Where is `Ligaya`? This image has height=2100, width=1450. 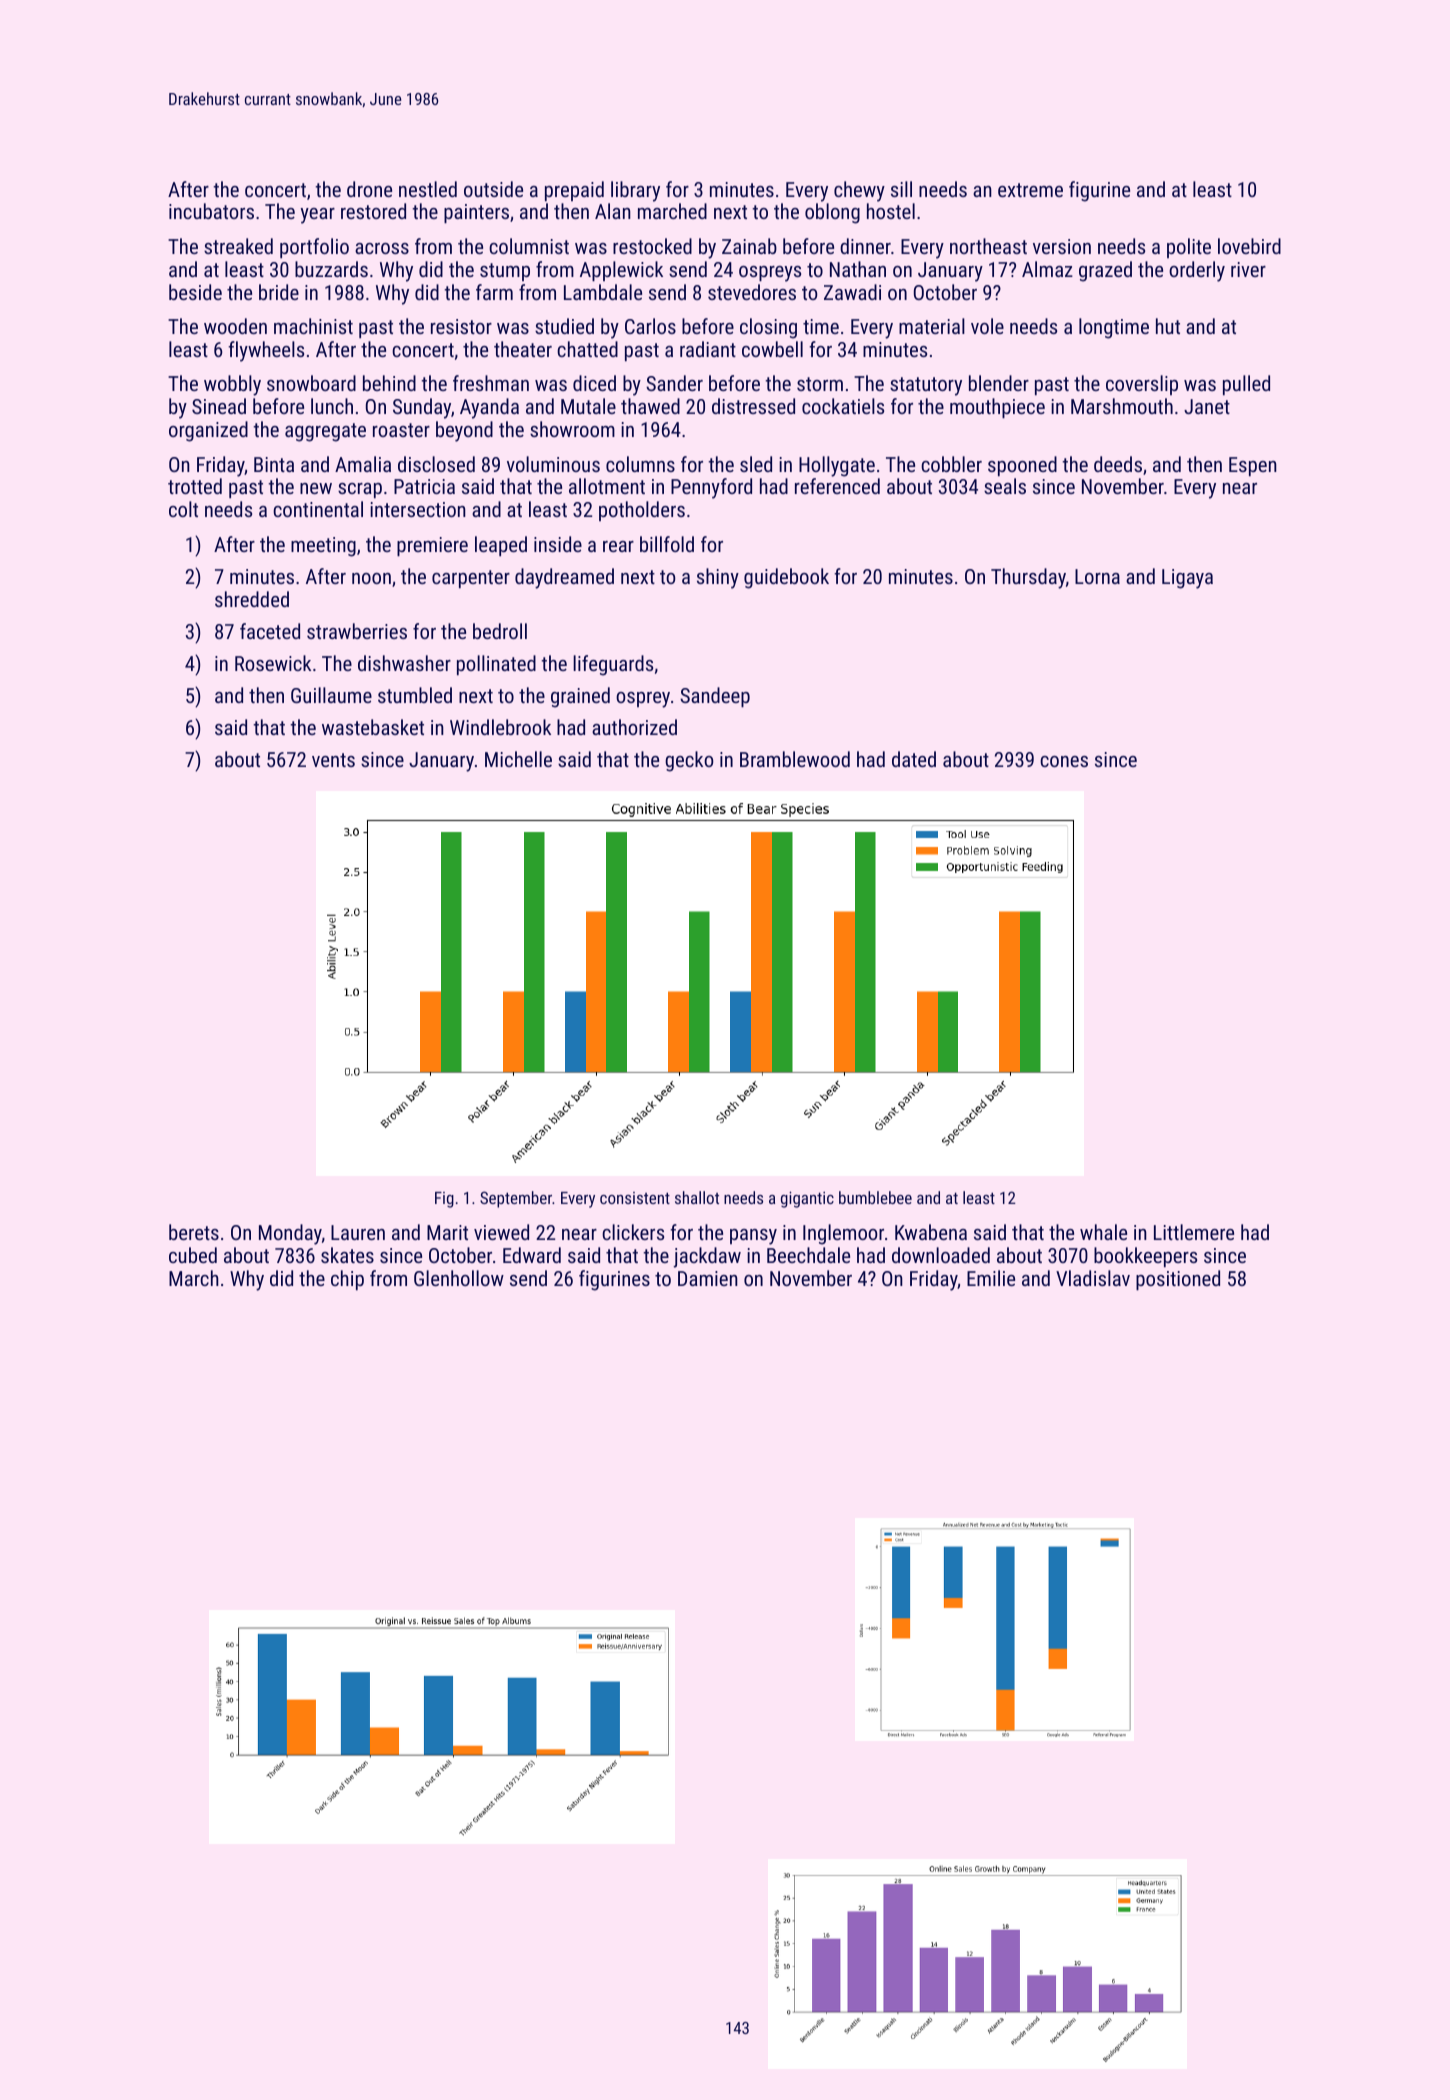
Ligaya is located at coordinates (1187, 579).
